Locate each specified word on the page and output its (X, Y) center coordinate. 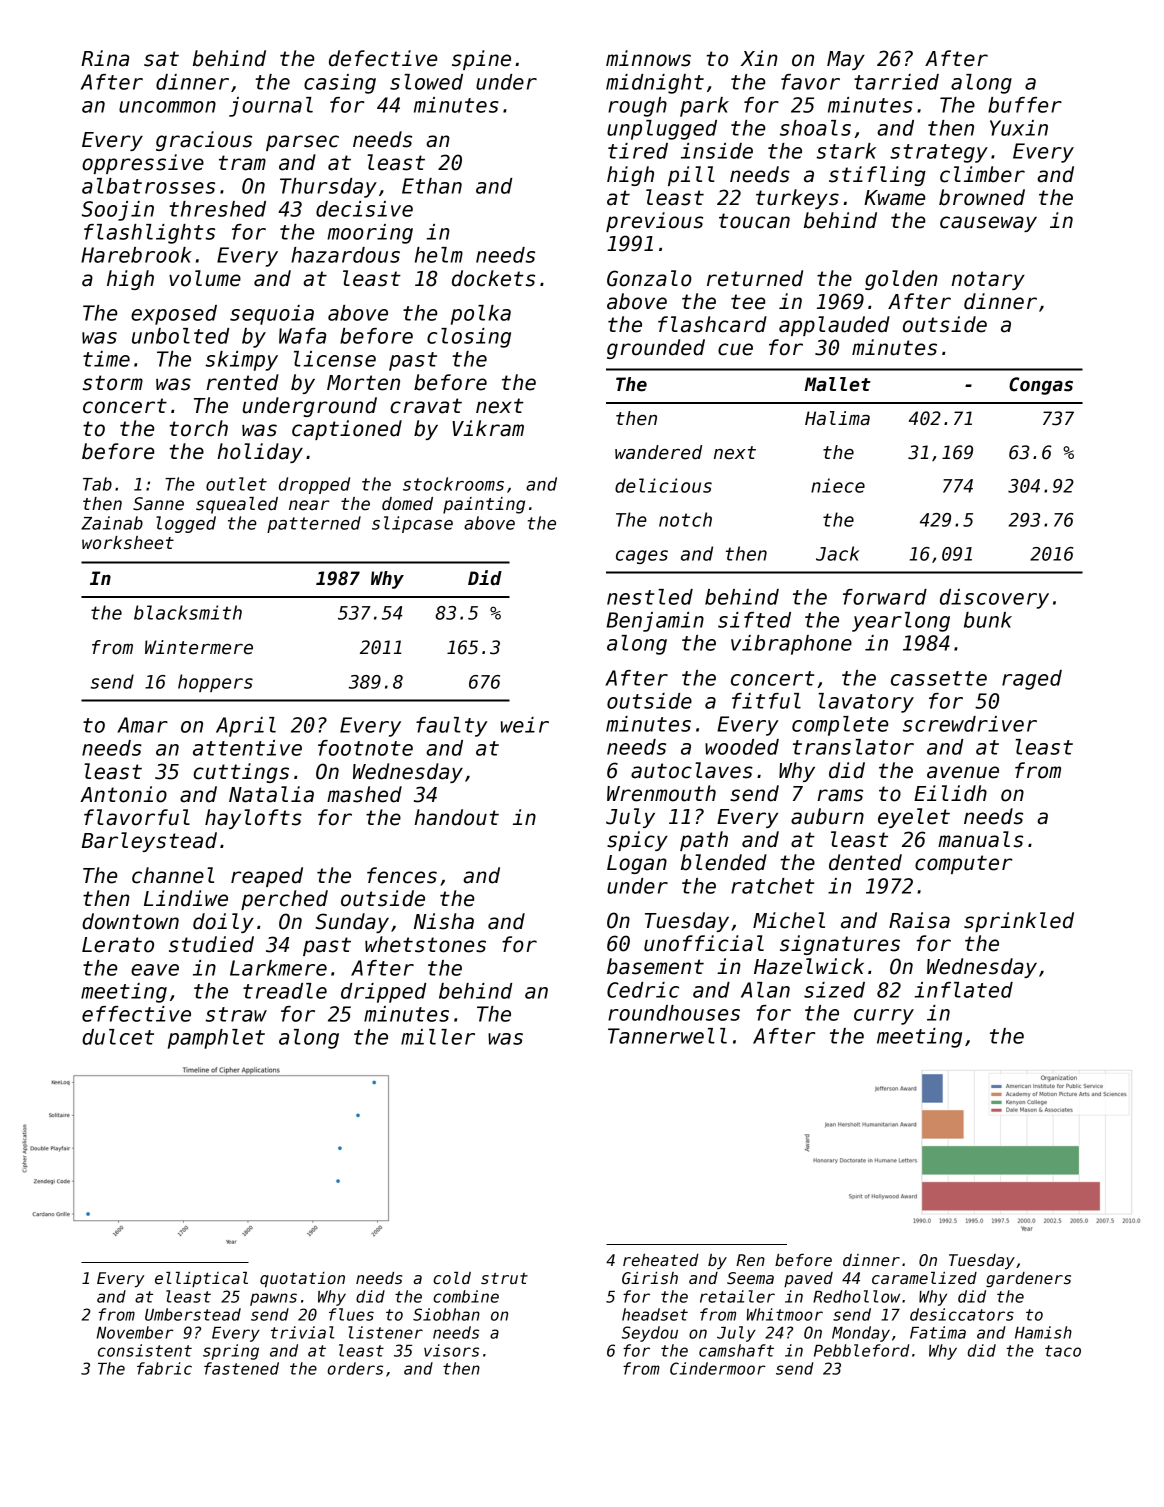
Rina (105, 58)
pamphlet (216, 1039)
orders (355, 1368)
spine (481, 60)
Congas (1041, 386)
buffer (1025, 105)
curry (884, 1017)
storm (113, 383)
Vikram (488, 428)
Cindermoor (717, 1368)
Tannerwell (667, 1036)
